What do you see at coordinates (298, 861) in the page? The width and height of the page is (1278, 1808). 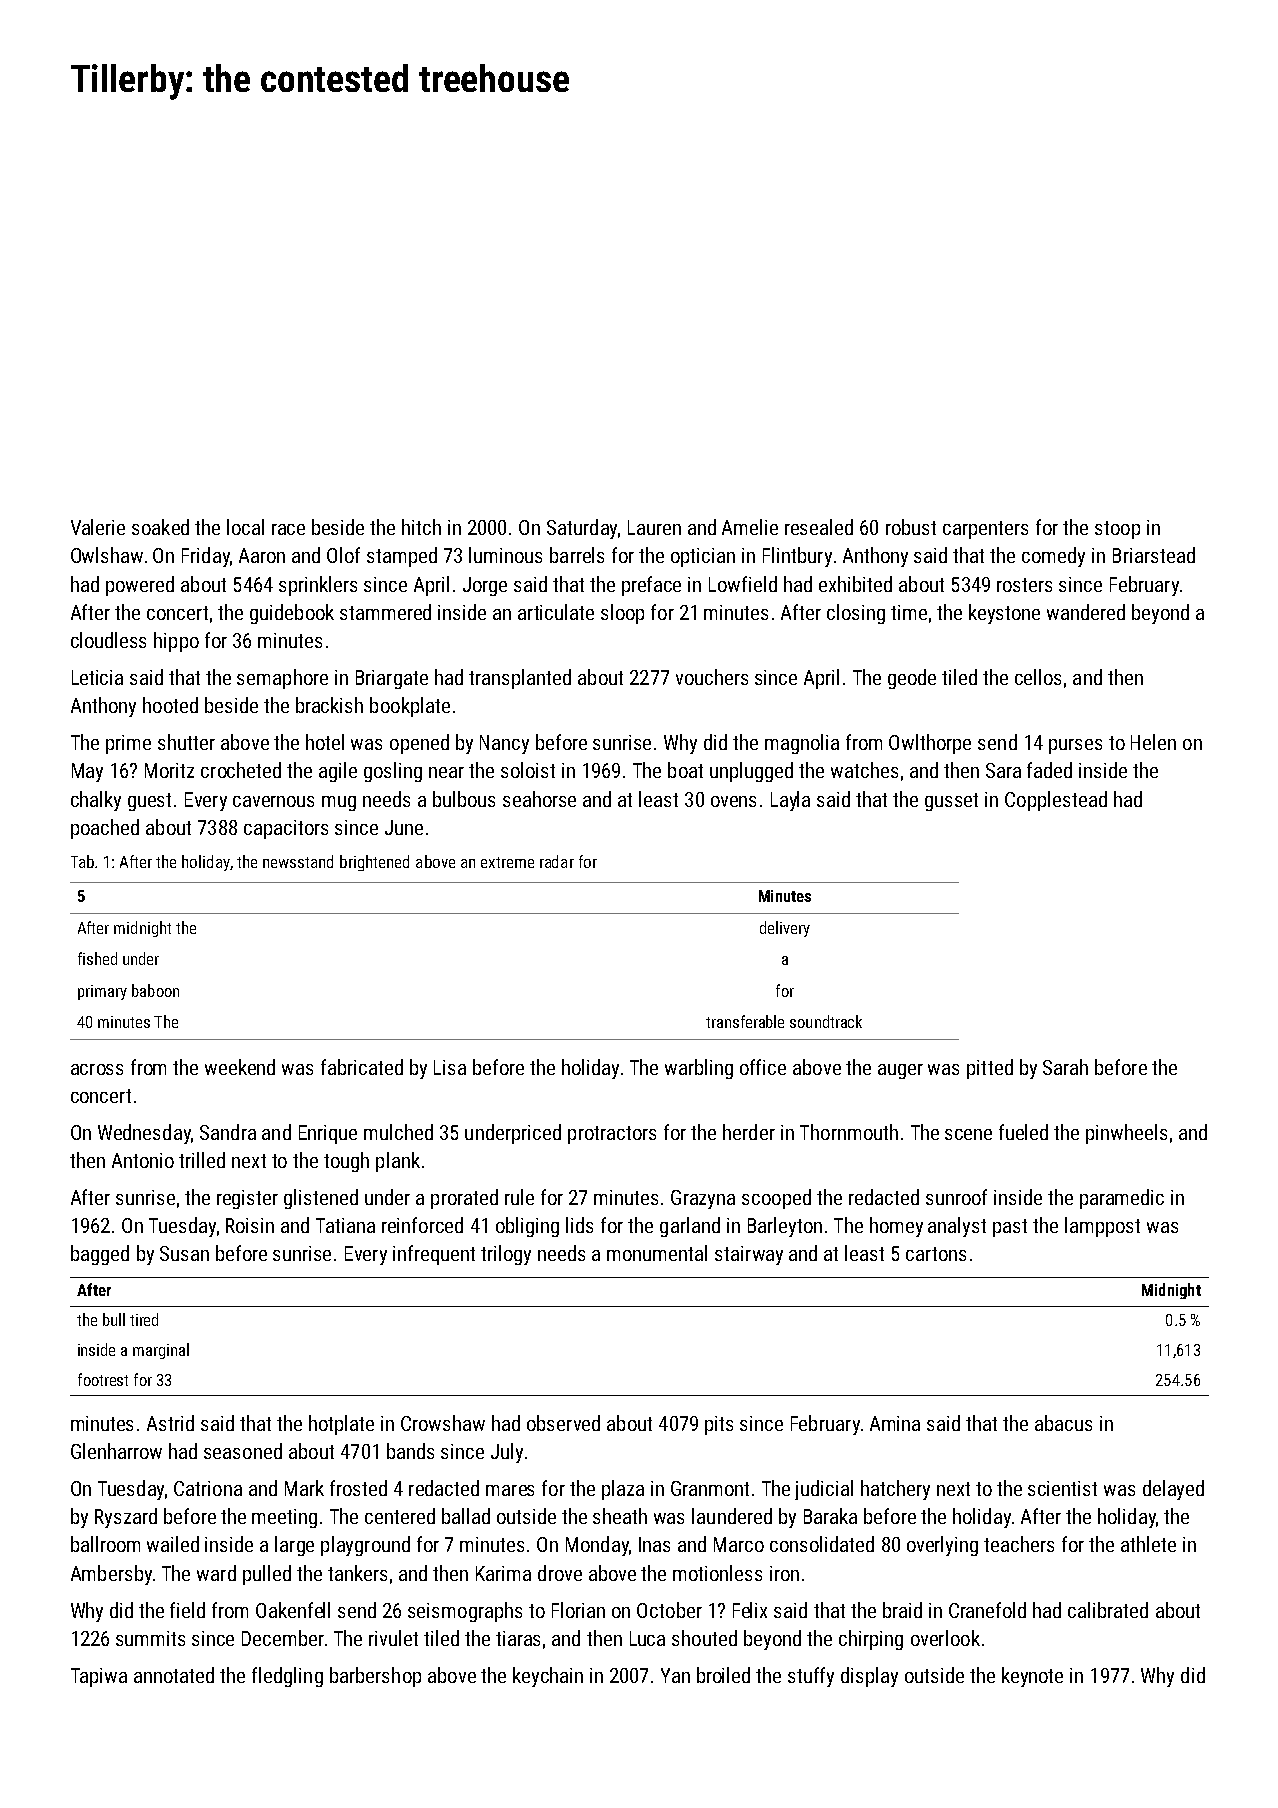 I see `newsstand` at bounding box center [298, 861].
